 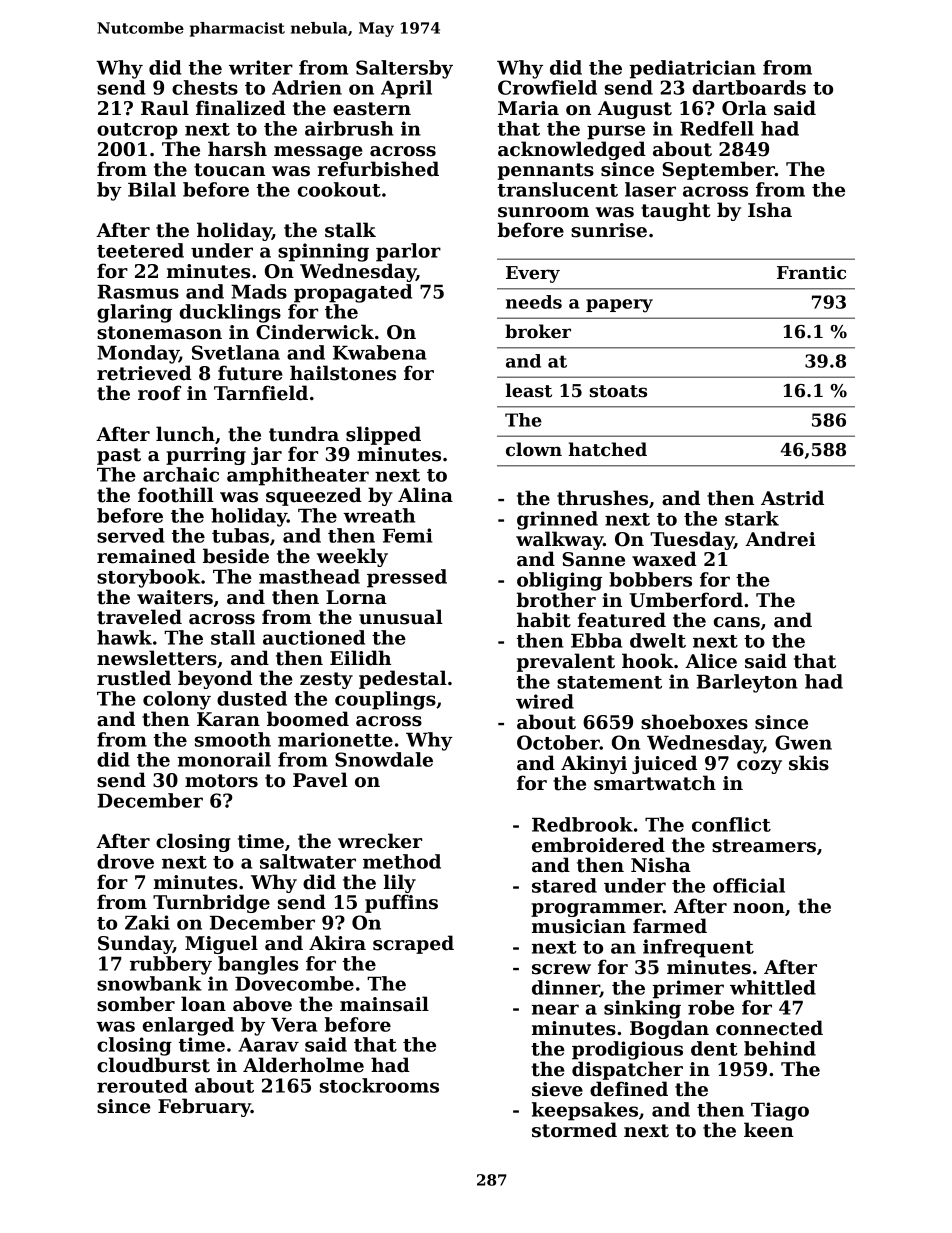 What do you see at coordinates (714, 1048) in the screenshot?
I see `dent` at bounding box center [714, 1048].
